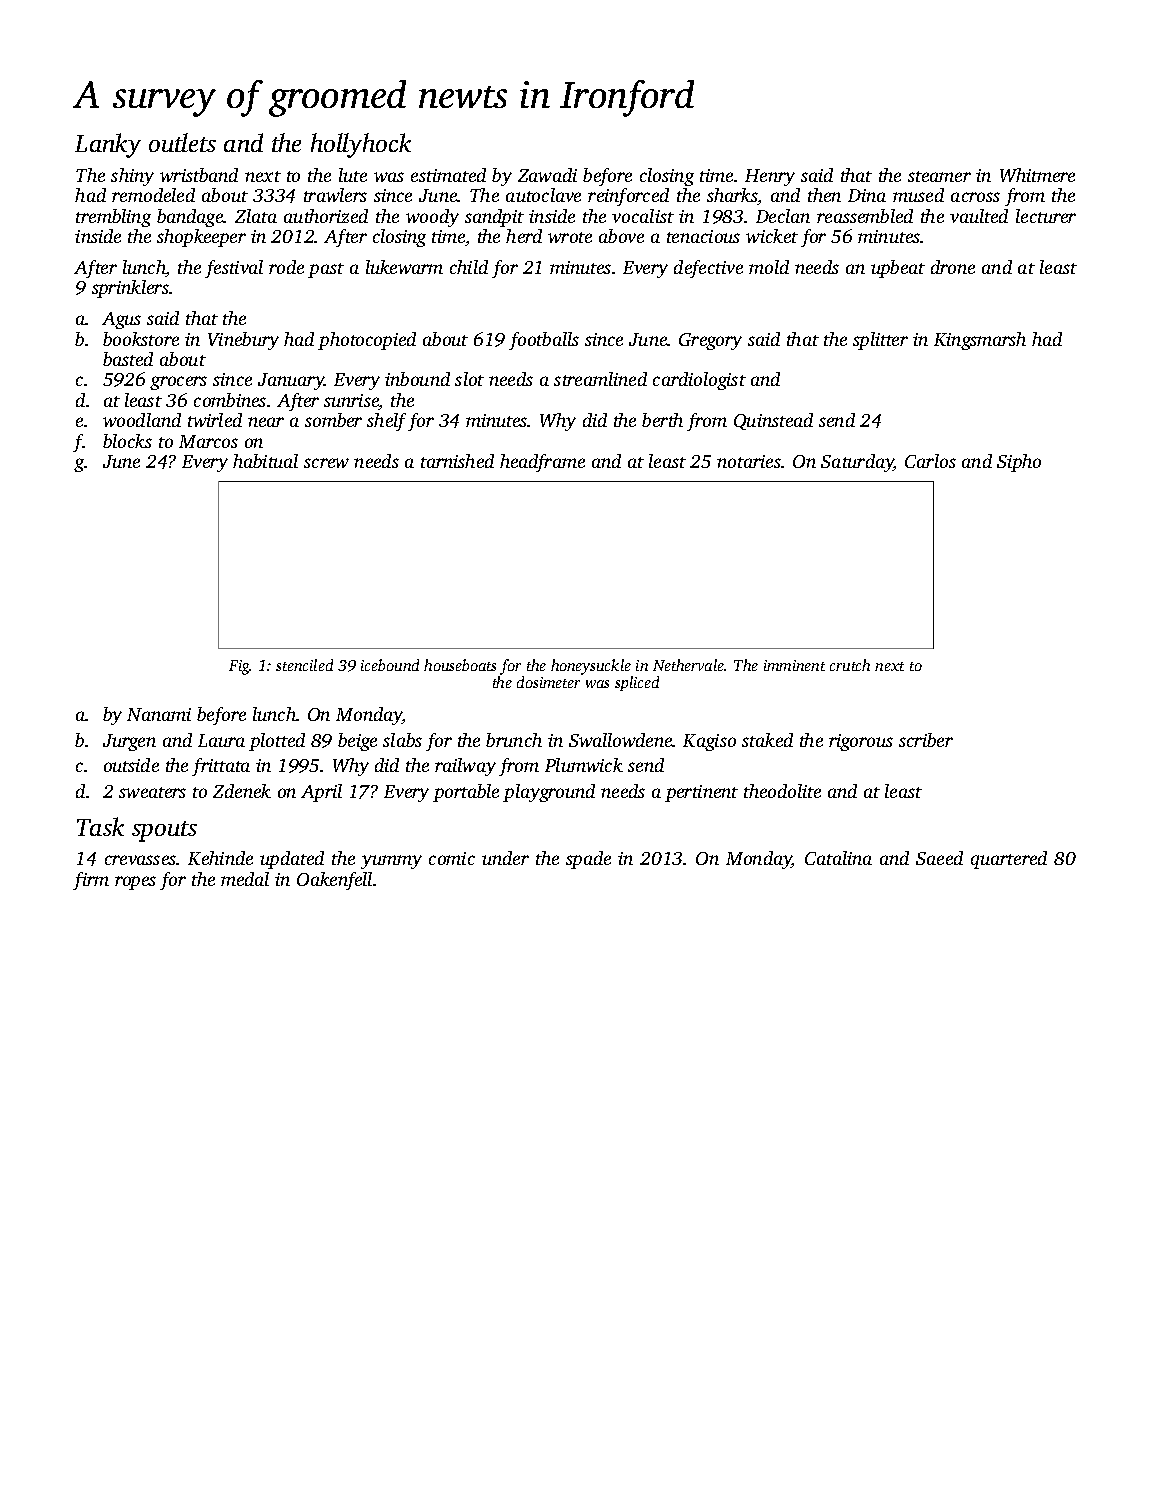  I want to click on slot, so click(469, 379).
